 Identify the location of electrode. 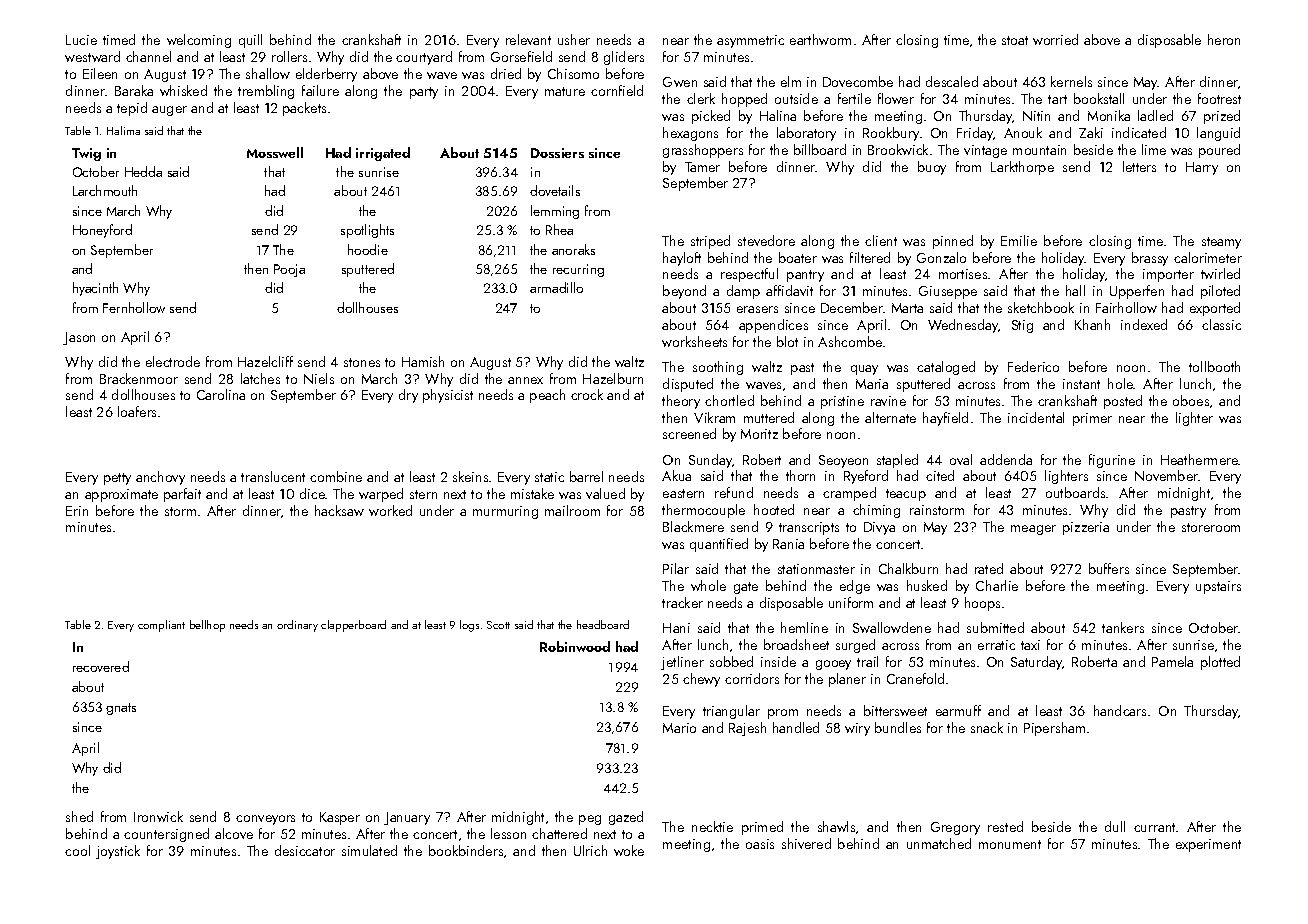
(173, 361).
